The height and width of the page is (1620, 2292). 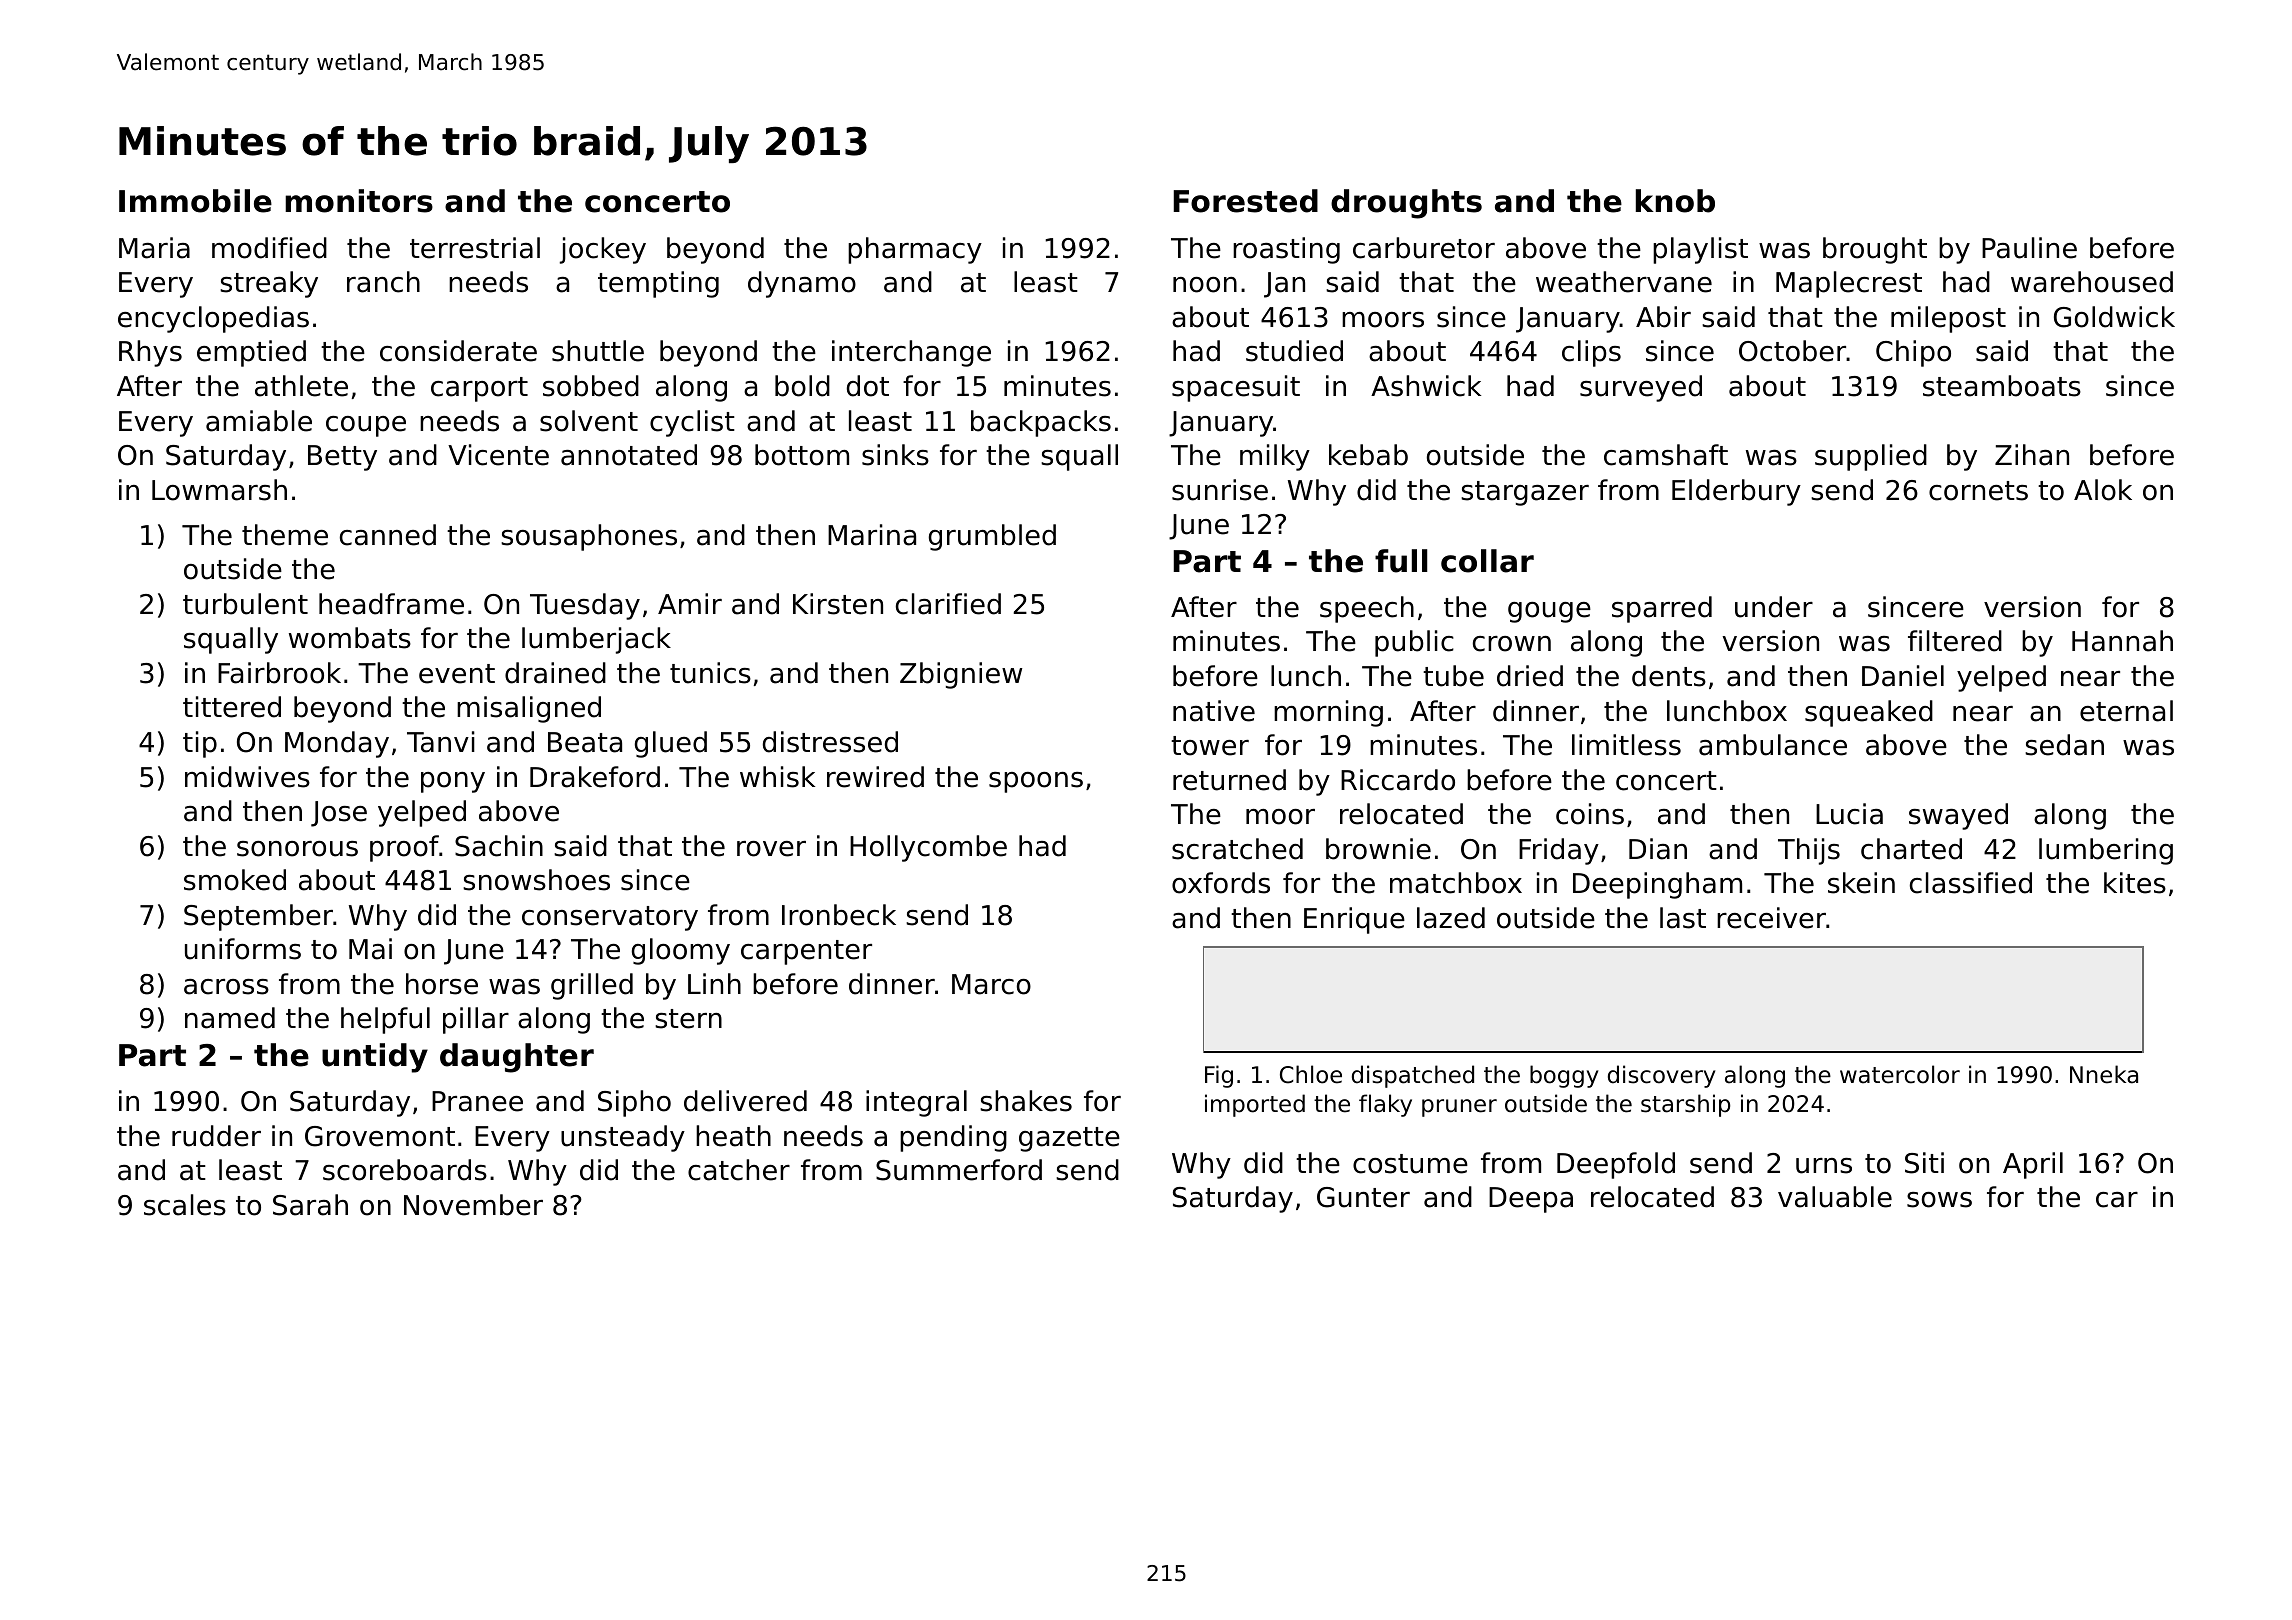 What do you see at coordinates (1406, 204) in the page?
I see `droughts` at bounding box center [1406, 204].
